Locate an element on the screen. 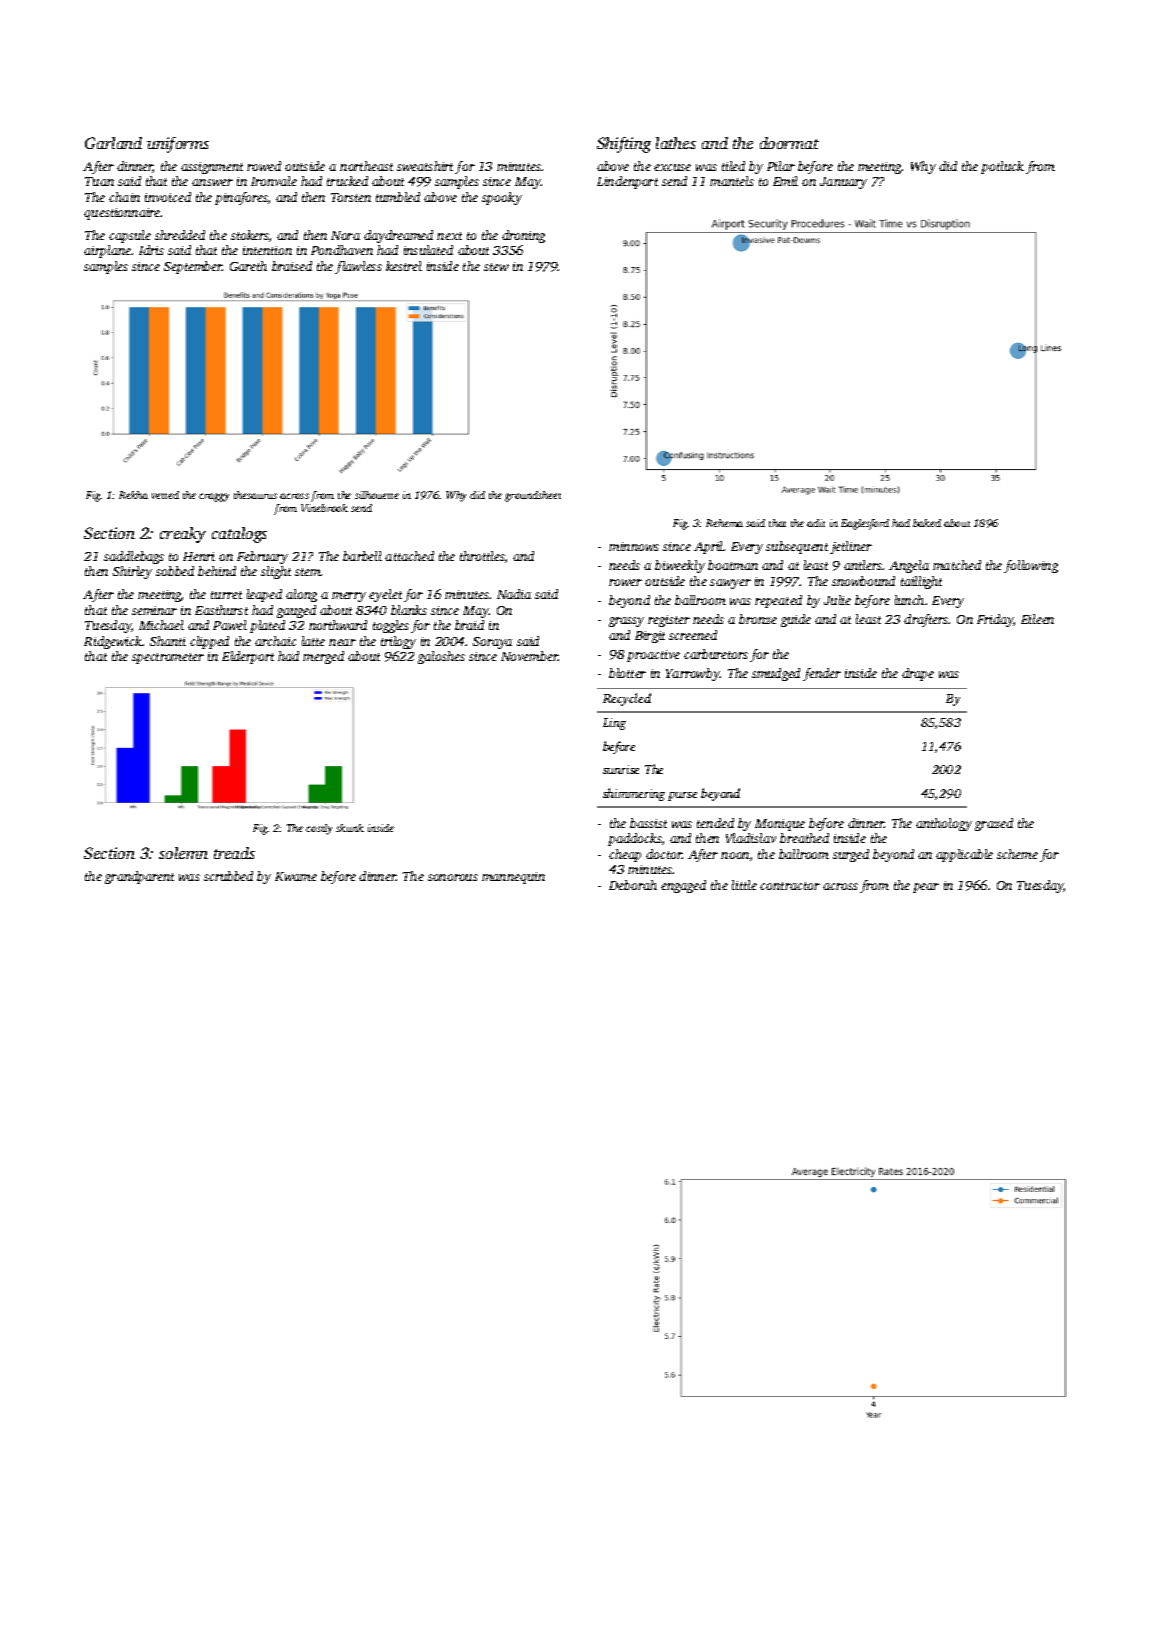  Gareth is located at coordinates (248, 266).
